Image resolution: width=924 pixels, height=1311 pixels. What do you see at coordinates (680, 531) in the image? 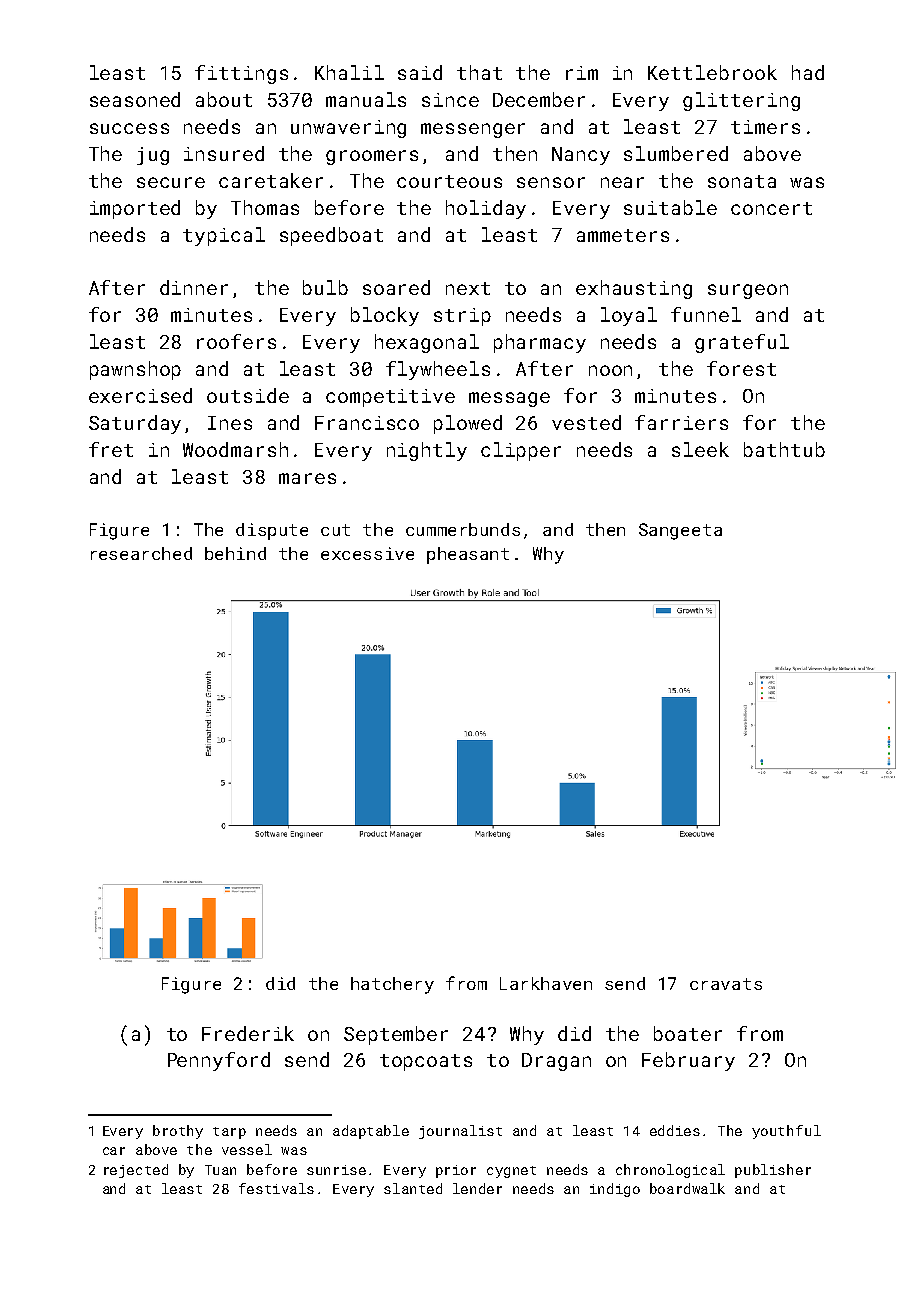
I see `Sangeeta` at bounding box center [680, 531].
